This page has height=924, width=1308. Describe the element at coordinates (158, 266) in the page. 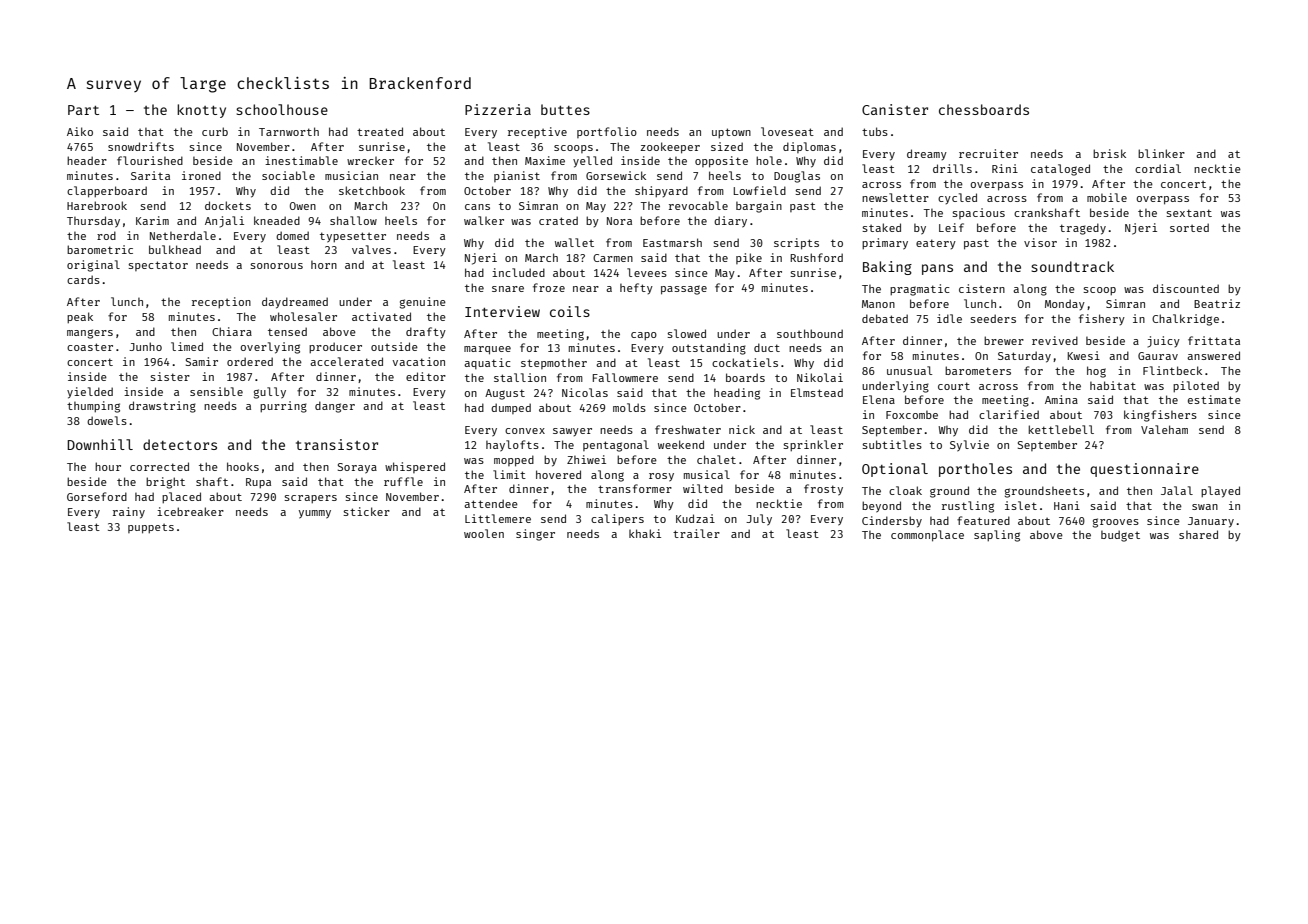

I see `spectator` at that location.
